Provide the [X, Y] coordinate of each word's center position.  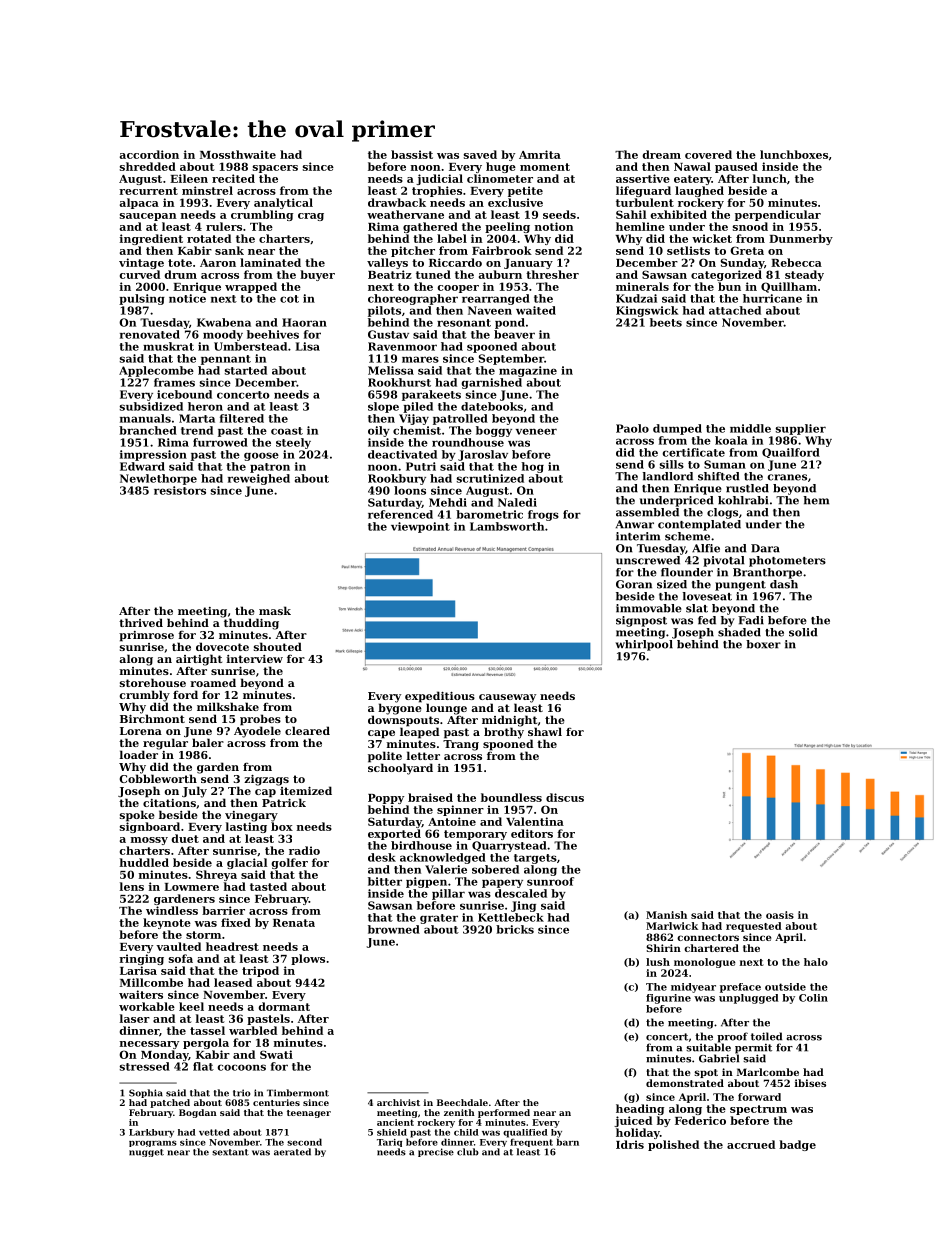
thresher [552, 274]
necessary [149, 1045]
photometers [787, 561]
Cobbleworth [158, 778]
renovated [150, 334]
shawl [545, 731]
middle [750, 428]
